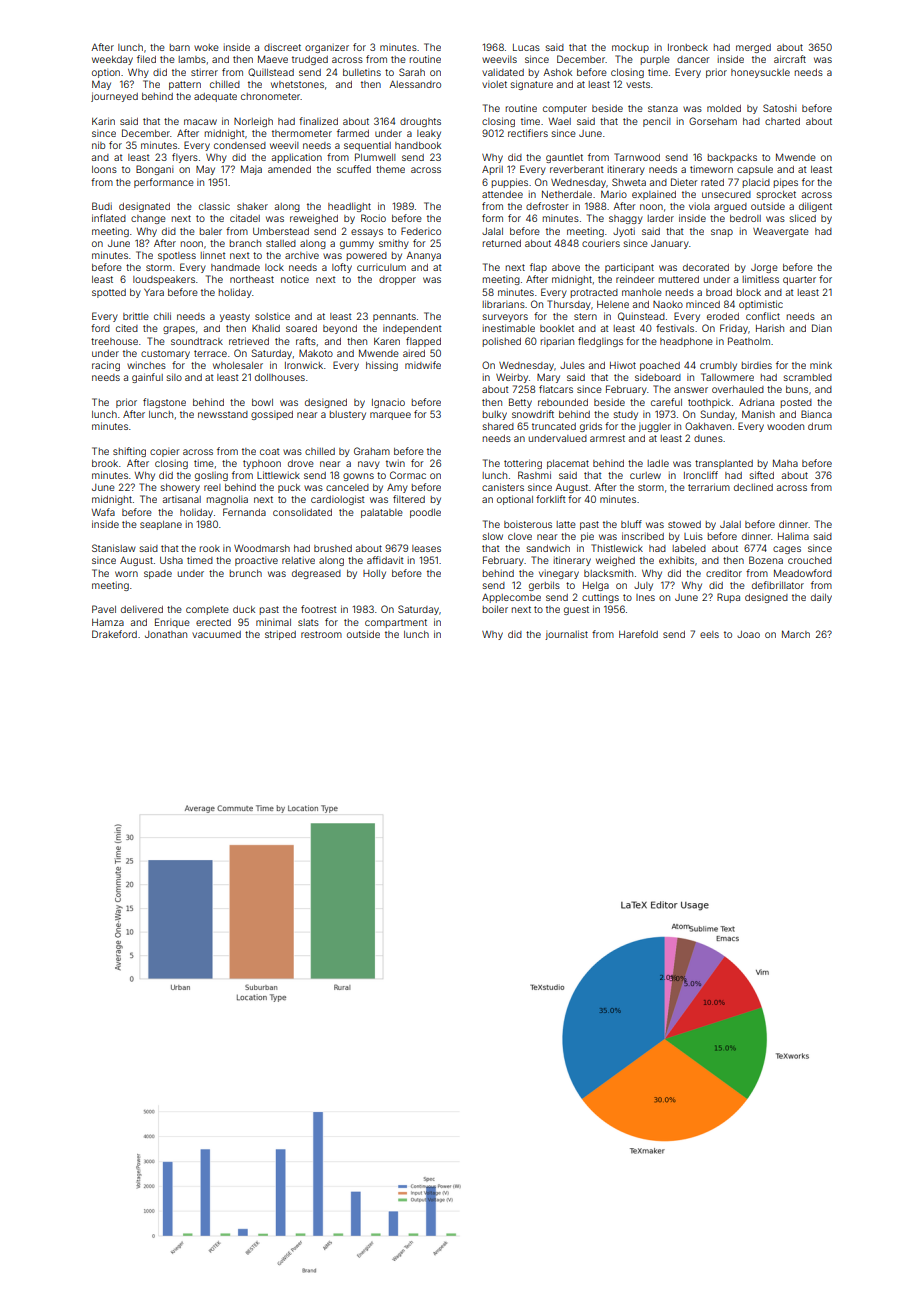 The height and width of the screenshot is (1308, 924). I want to click on barn, so click(180, 47).
